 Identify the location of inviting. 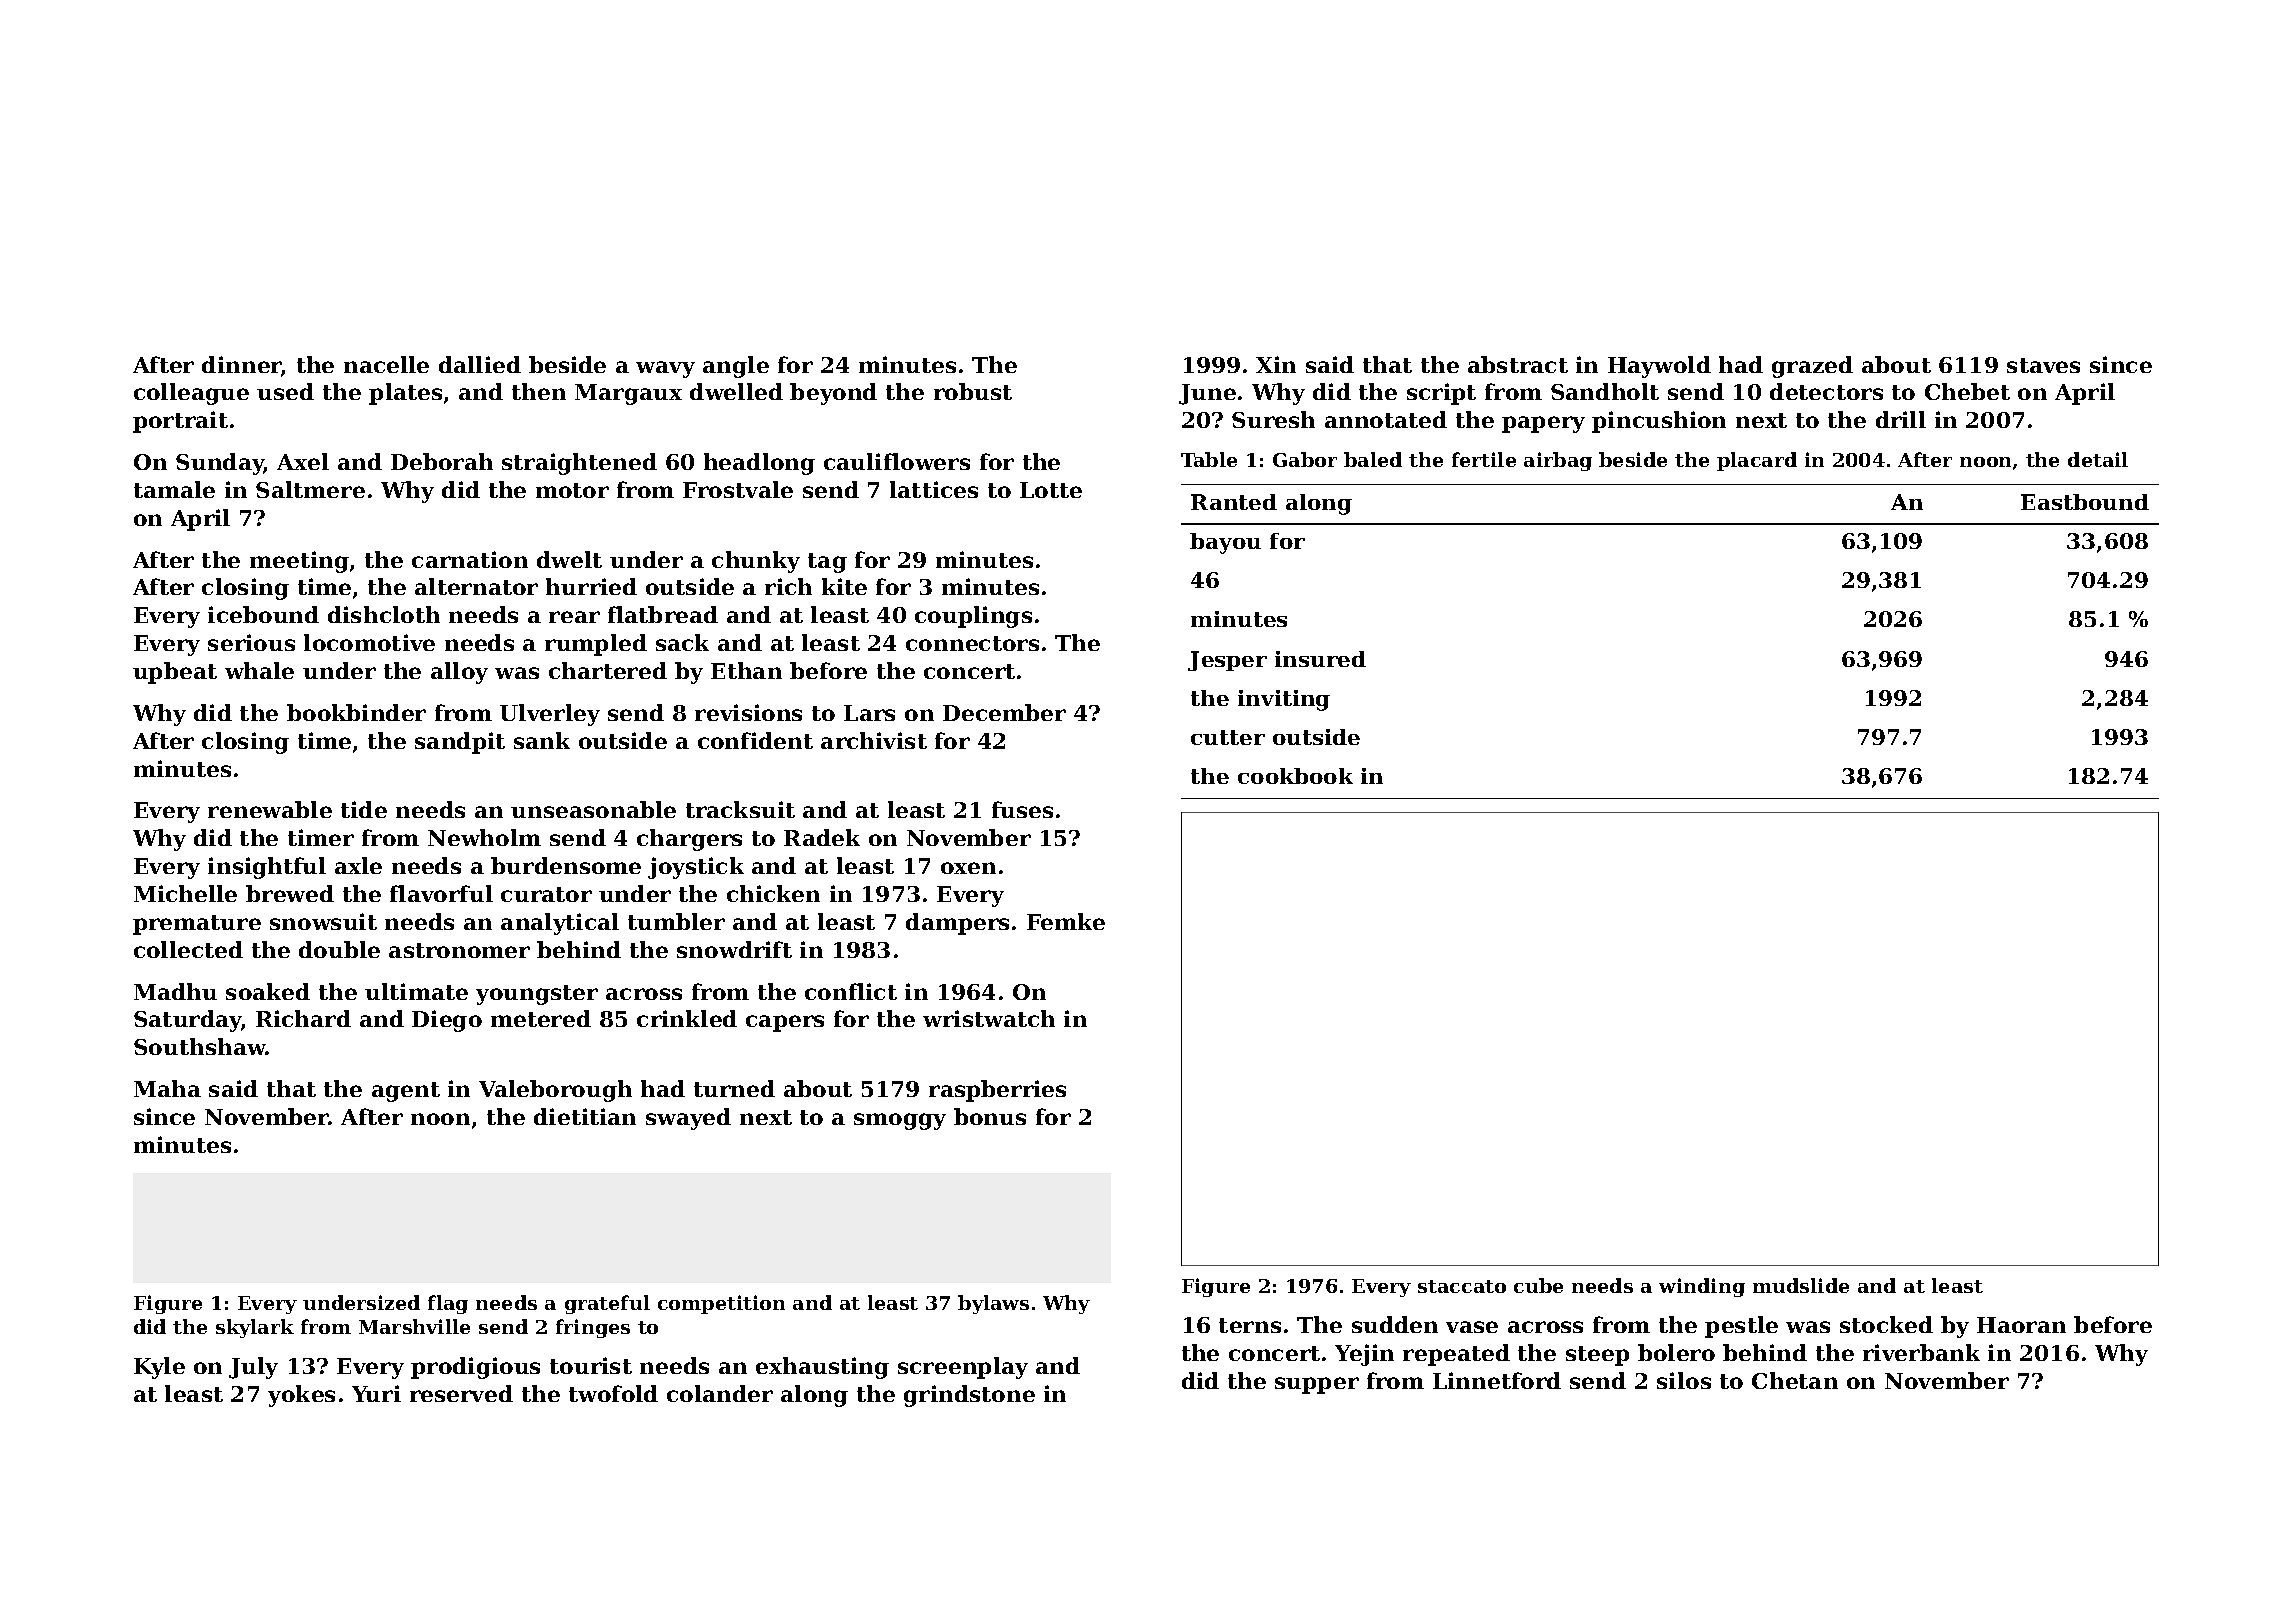
(1284, 700).
